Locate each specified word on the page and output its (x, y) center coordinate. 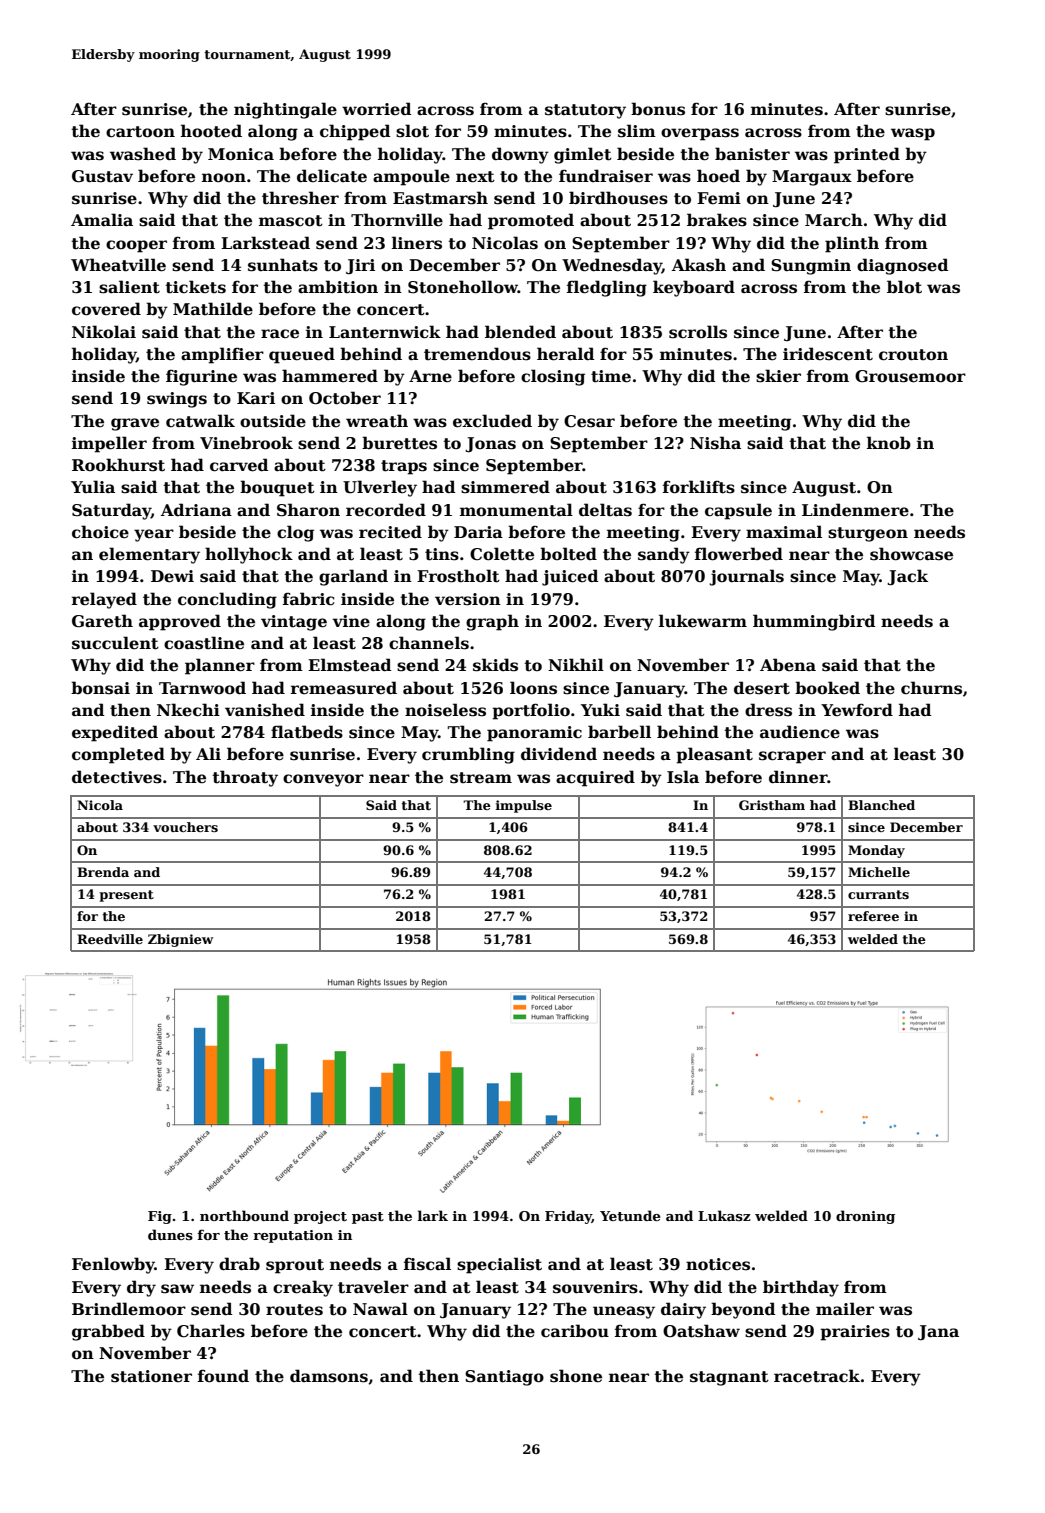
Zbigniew (180, 940)
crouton (913, 355)
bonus (658, 109)
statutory (585, 111)
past (368, 1218)
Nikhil (576, 664)
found (223, 1376)
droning (865, 1217)
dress (768, 710)
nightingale (285, 110)
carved (239, 465)
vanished (265, 710)
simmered (505, 487)
